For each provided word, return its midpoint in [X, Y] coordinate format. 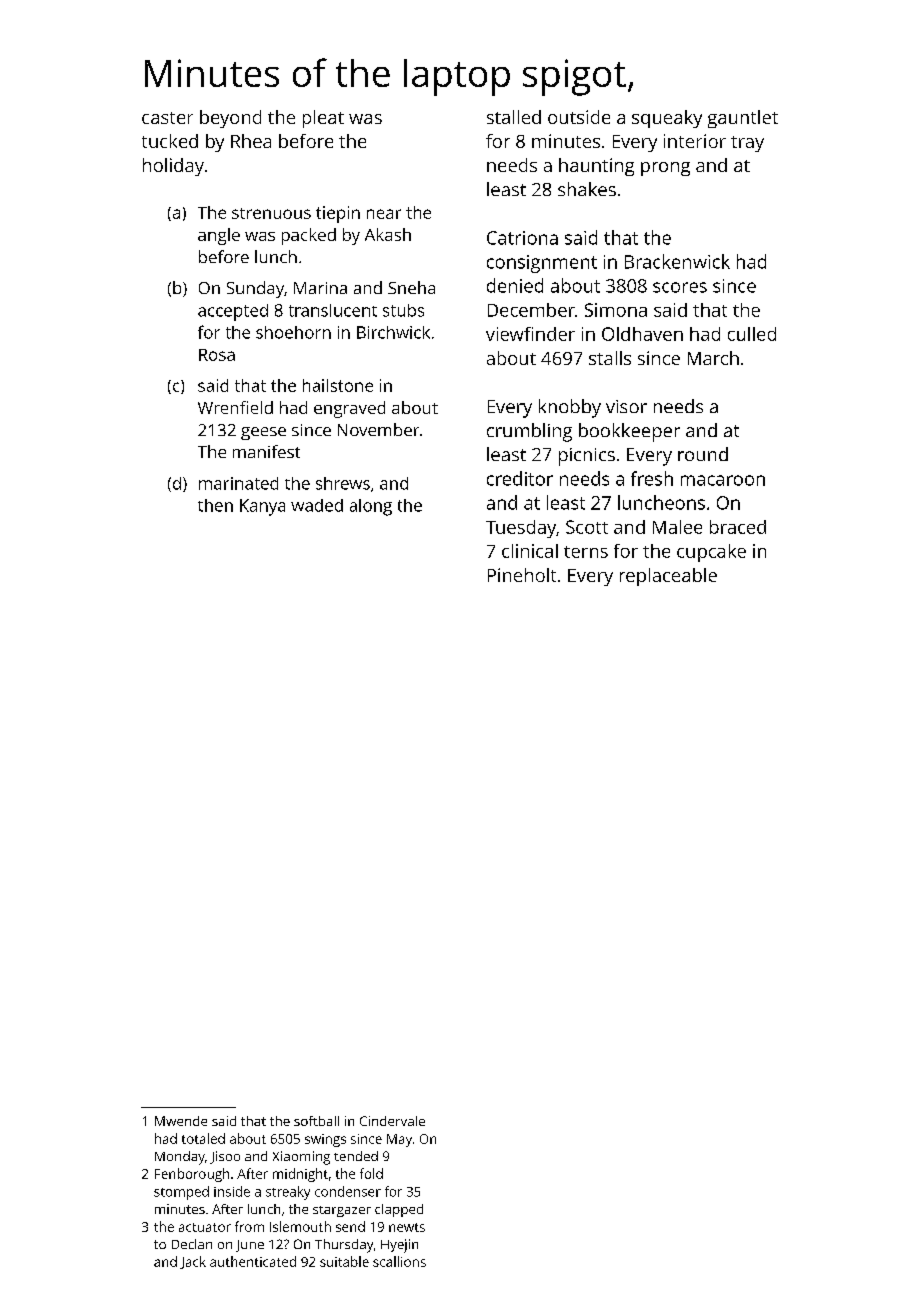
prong [665, 169]
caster [167, 118]
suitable [344, 1261]
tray [747, 144]
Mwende [181, 1121]
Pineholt [522, 575]
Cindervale [392, 1121]
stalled [514, 117]
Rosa [217, 355]
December [531, 310]
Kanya [262, 507]
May [399, 1140]
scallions [399, 1261]
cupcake [711, 553]
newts [407, 1227]
